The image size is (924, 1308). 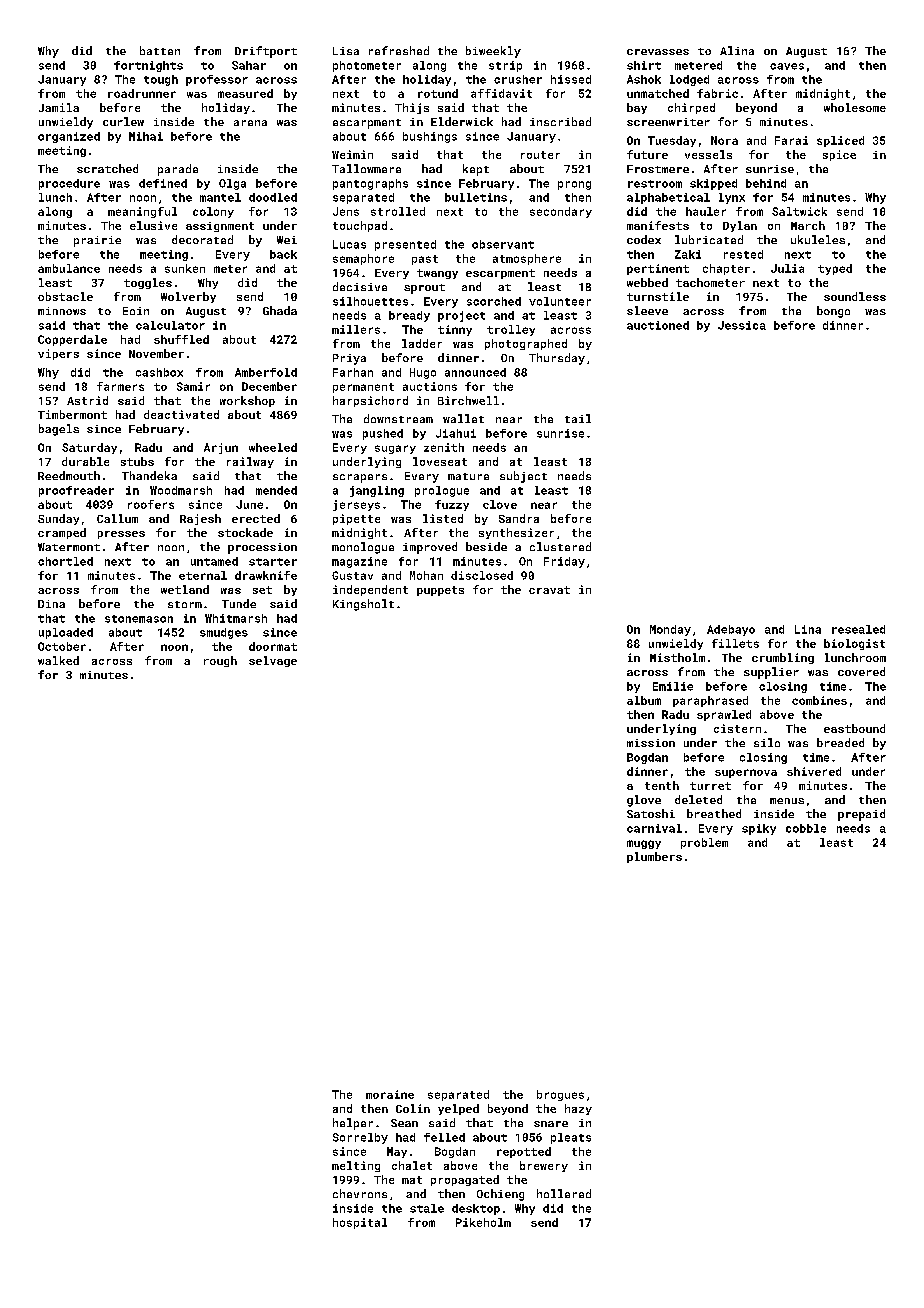 I want to click on rough, so click(x=220, y=661).
